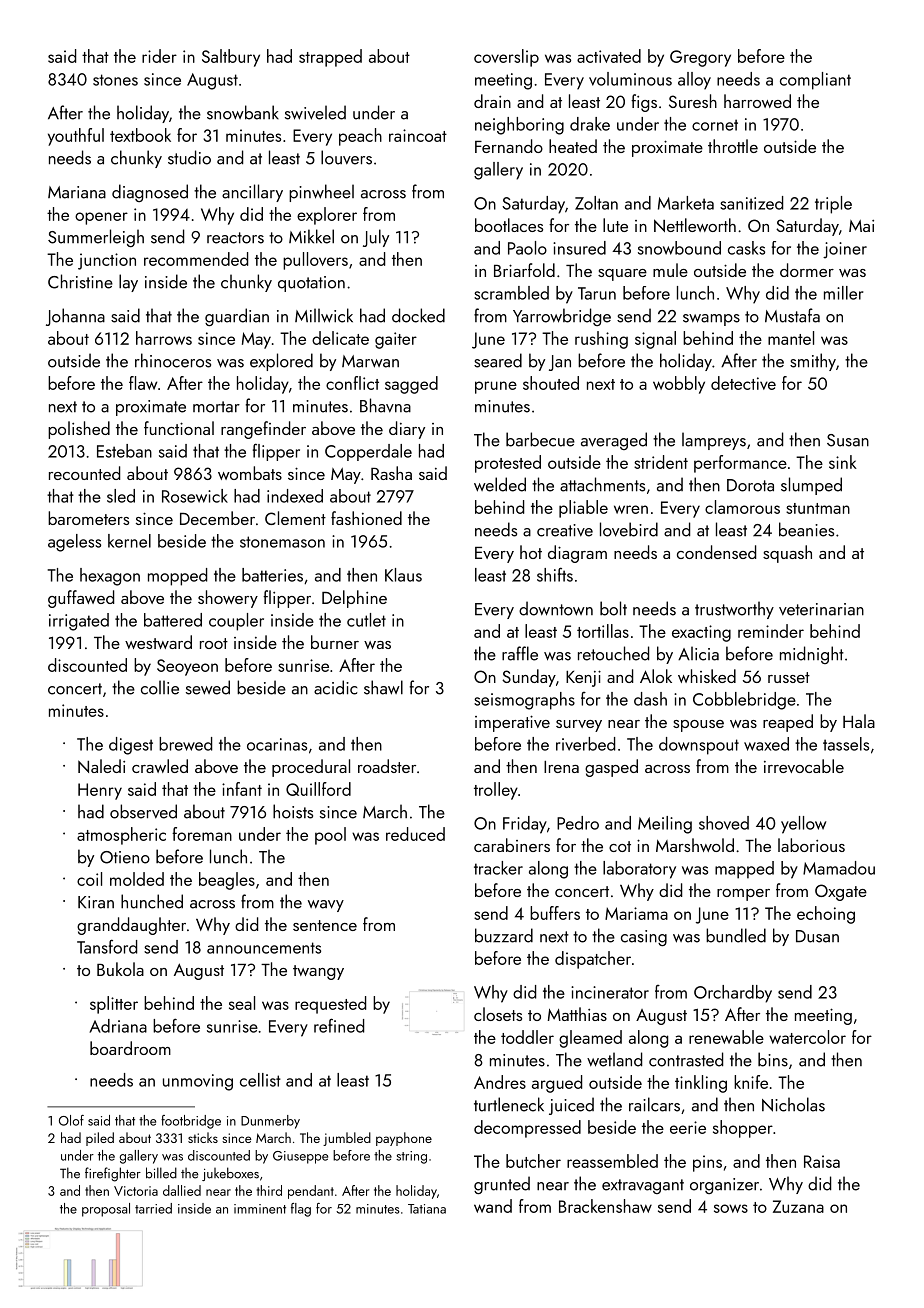 This image has height=1308, width=924. I want to click on Raisa, so click(822, 1161).
